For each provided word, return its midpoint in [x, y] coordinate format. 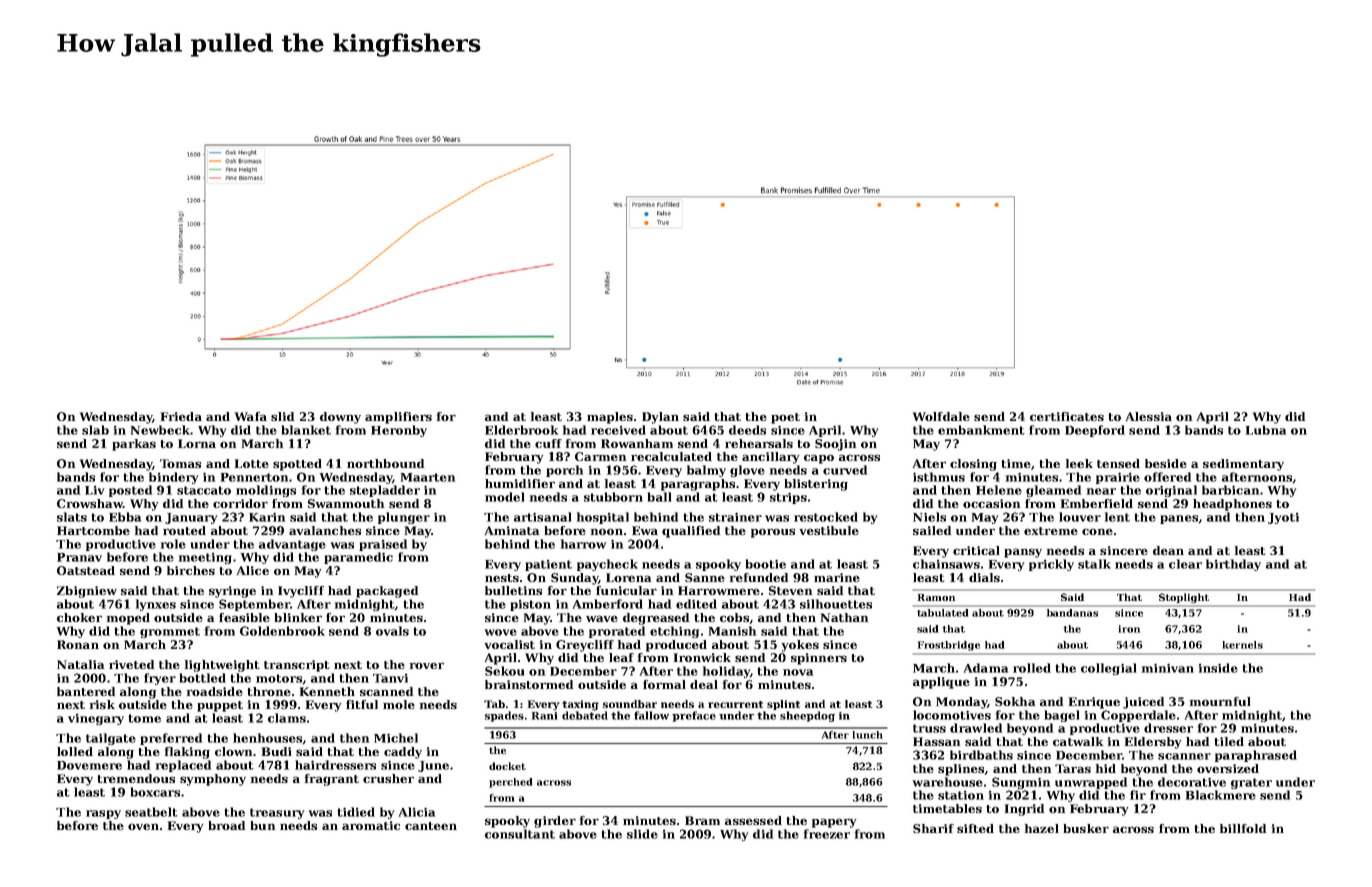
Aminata [511, 530]
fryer [160, 679]
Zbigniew [87, 592]
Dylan [660, 418]
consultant [520, 834]
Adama [986, 668]
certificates [1067, 416]
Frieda [181, 416]
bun [262, 825]
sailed [932, 530]
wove [501, 632]
